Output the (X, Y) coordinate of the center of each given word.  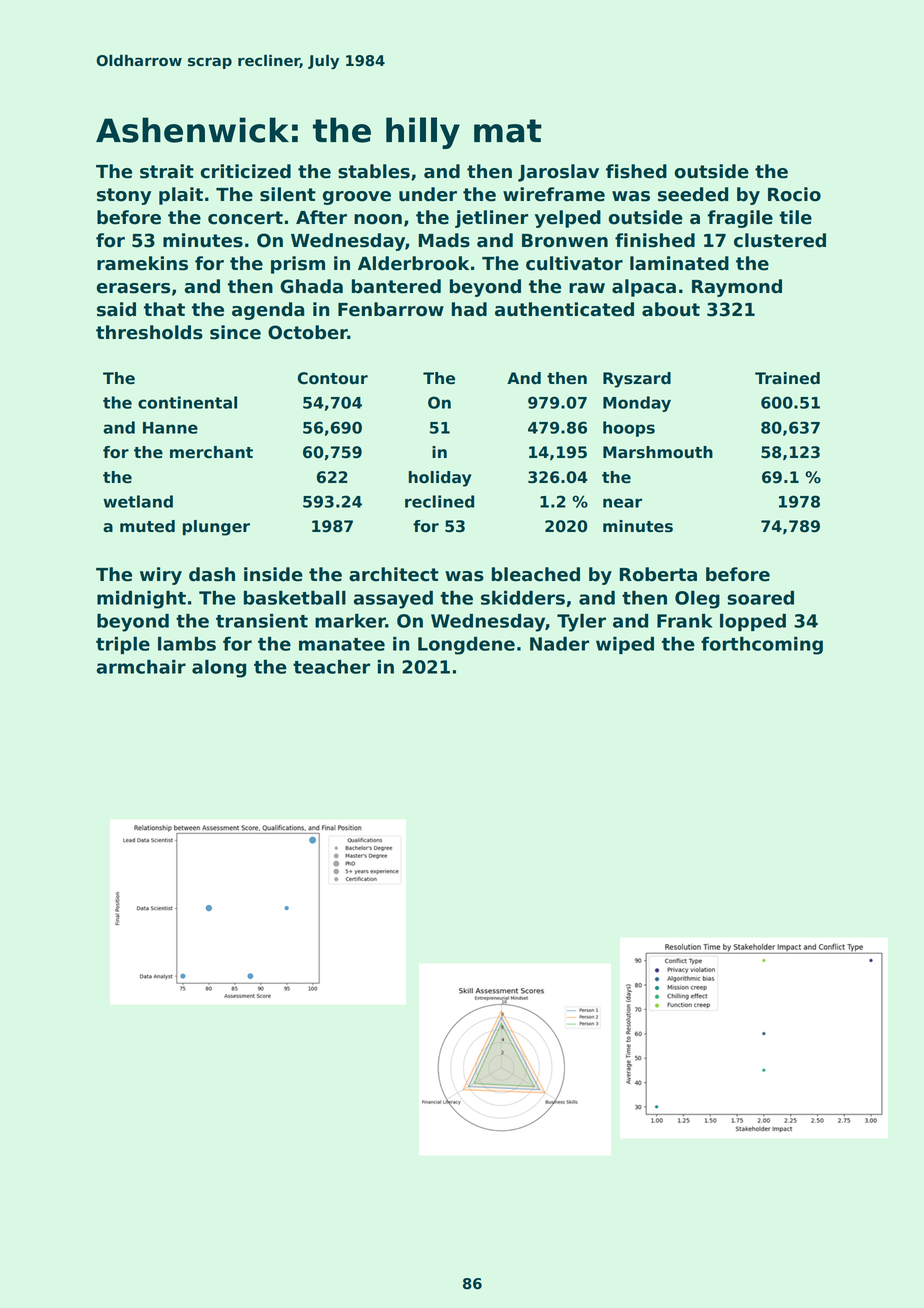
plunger (216, 528)
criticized (246, 171)
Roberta (658, 574)
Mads (444, 240)
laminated (679, 263)
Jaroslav (558, 173)
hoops (629, 429)
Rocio (794, 194)
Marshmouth (658, 452)
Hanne (170, 428)
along (219, 669)
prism (298, 265)
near (622, 503)
